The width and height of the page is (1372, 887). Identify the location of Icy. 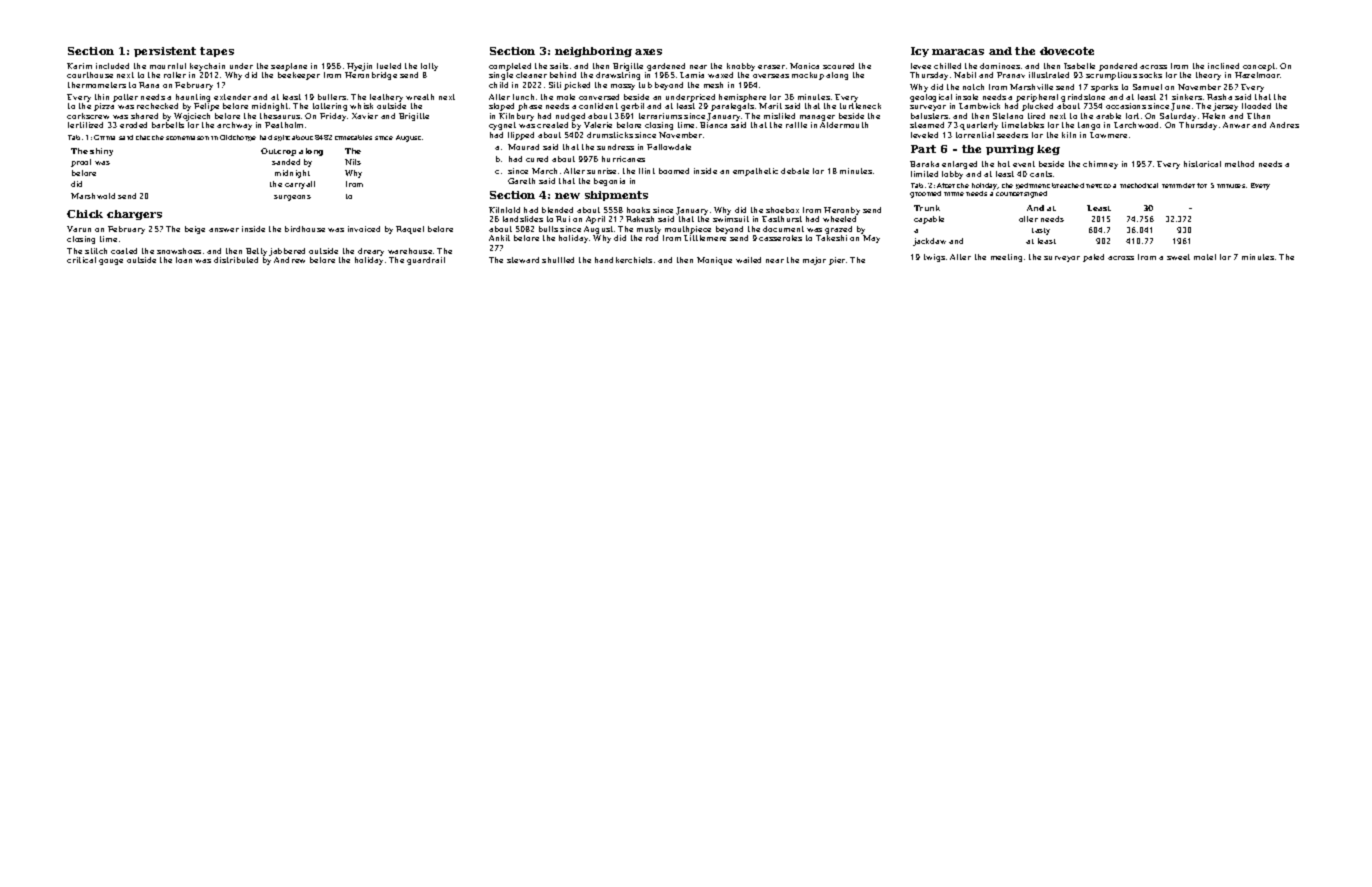
(920, 52).
